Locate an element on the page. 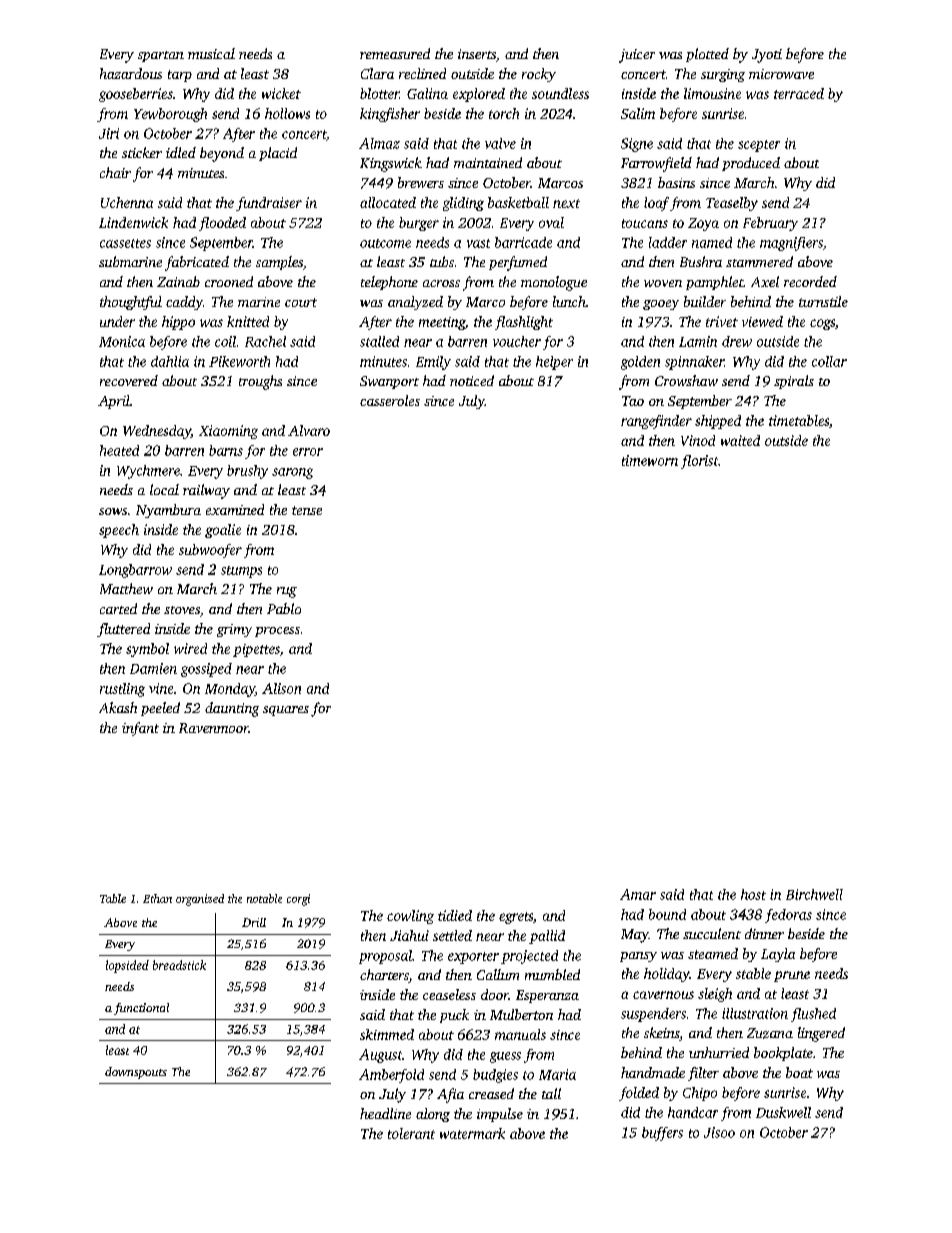 The height and width of the image is (1233, 952). downspouts is located at coordinates (136, 1073).
